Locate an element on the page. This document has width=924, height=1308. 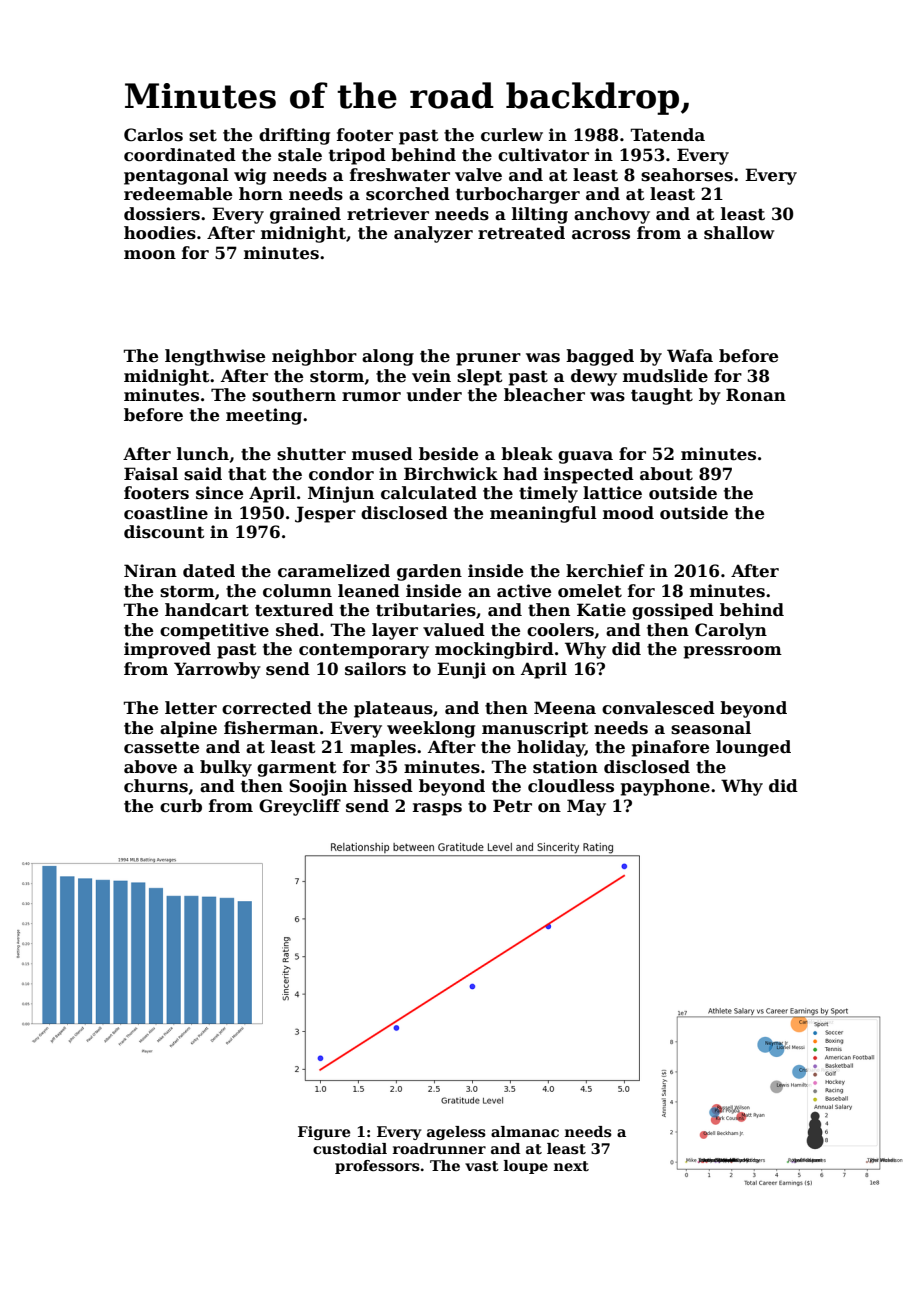
Petr is located at coordinates (512, 806).
